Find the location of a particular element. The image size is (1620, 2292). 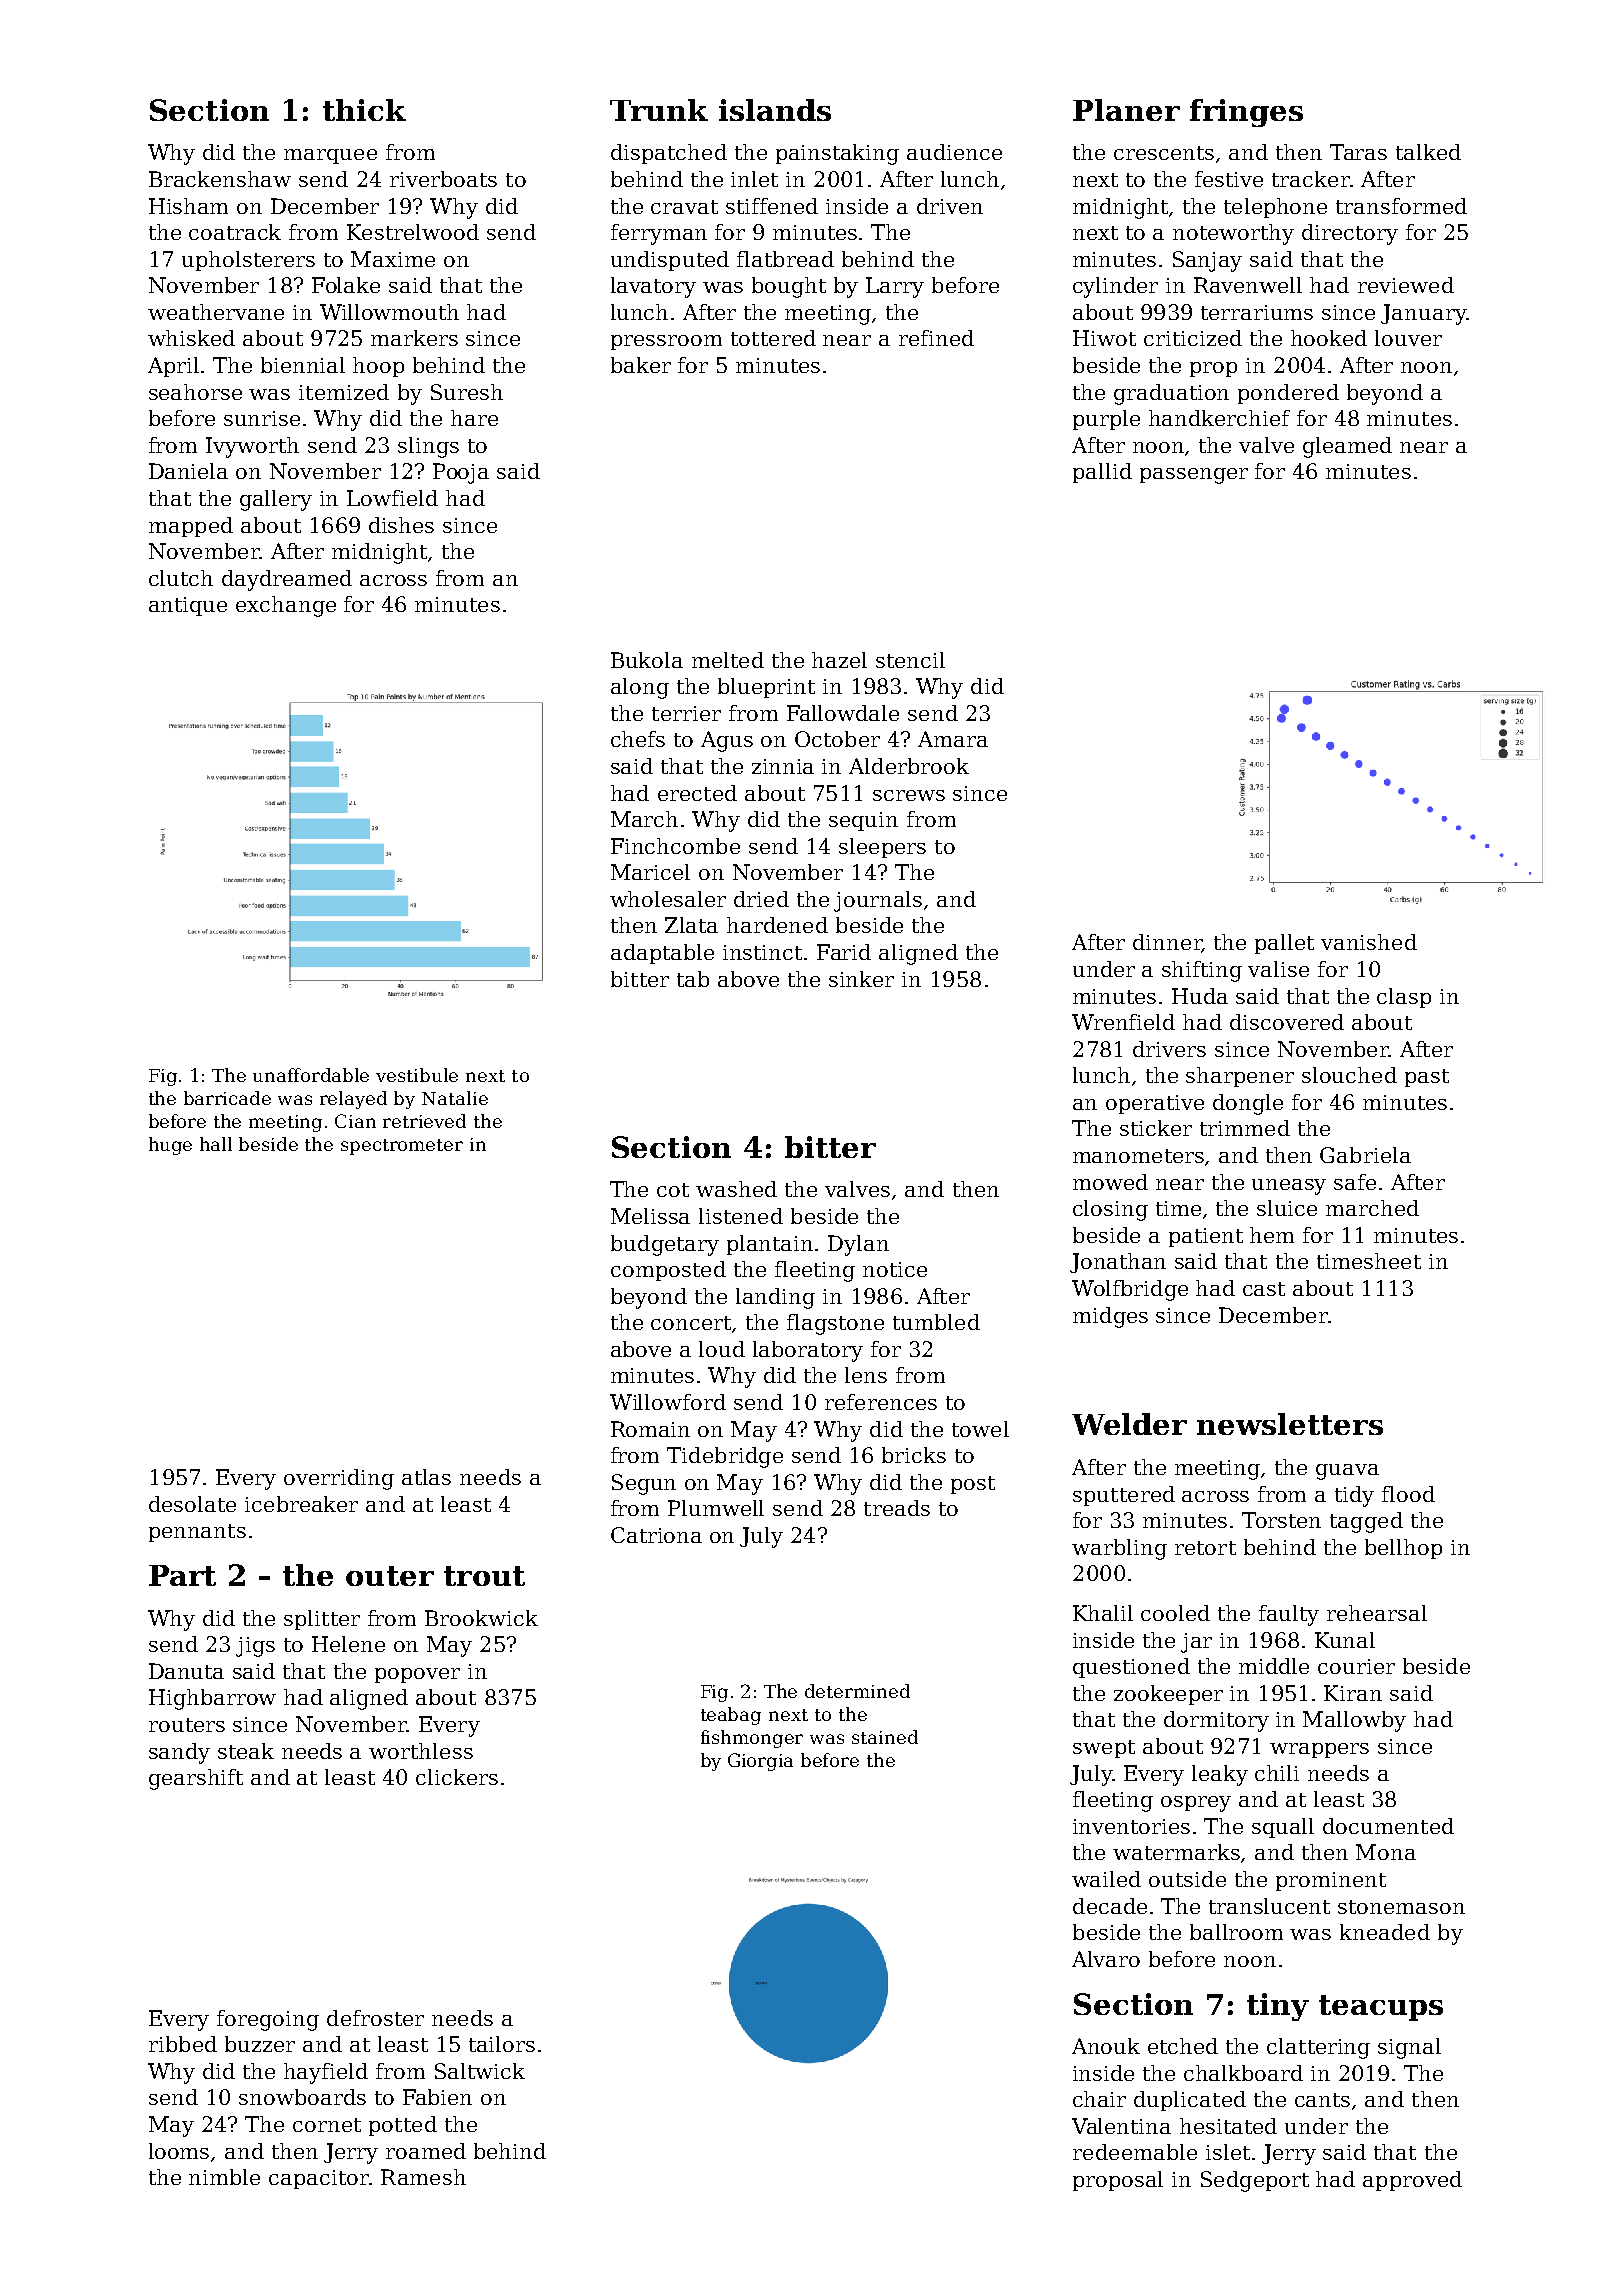

stained is located at coordinates (885, 1737).
